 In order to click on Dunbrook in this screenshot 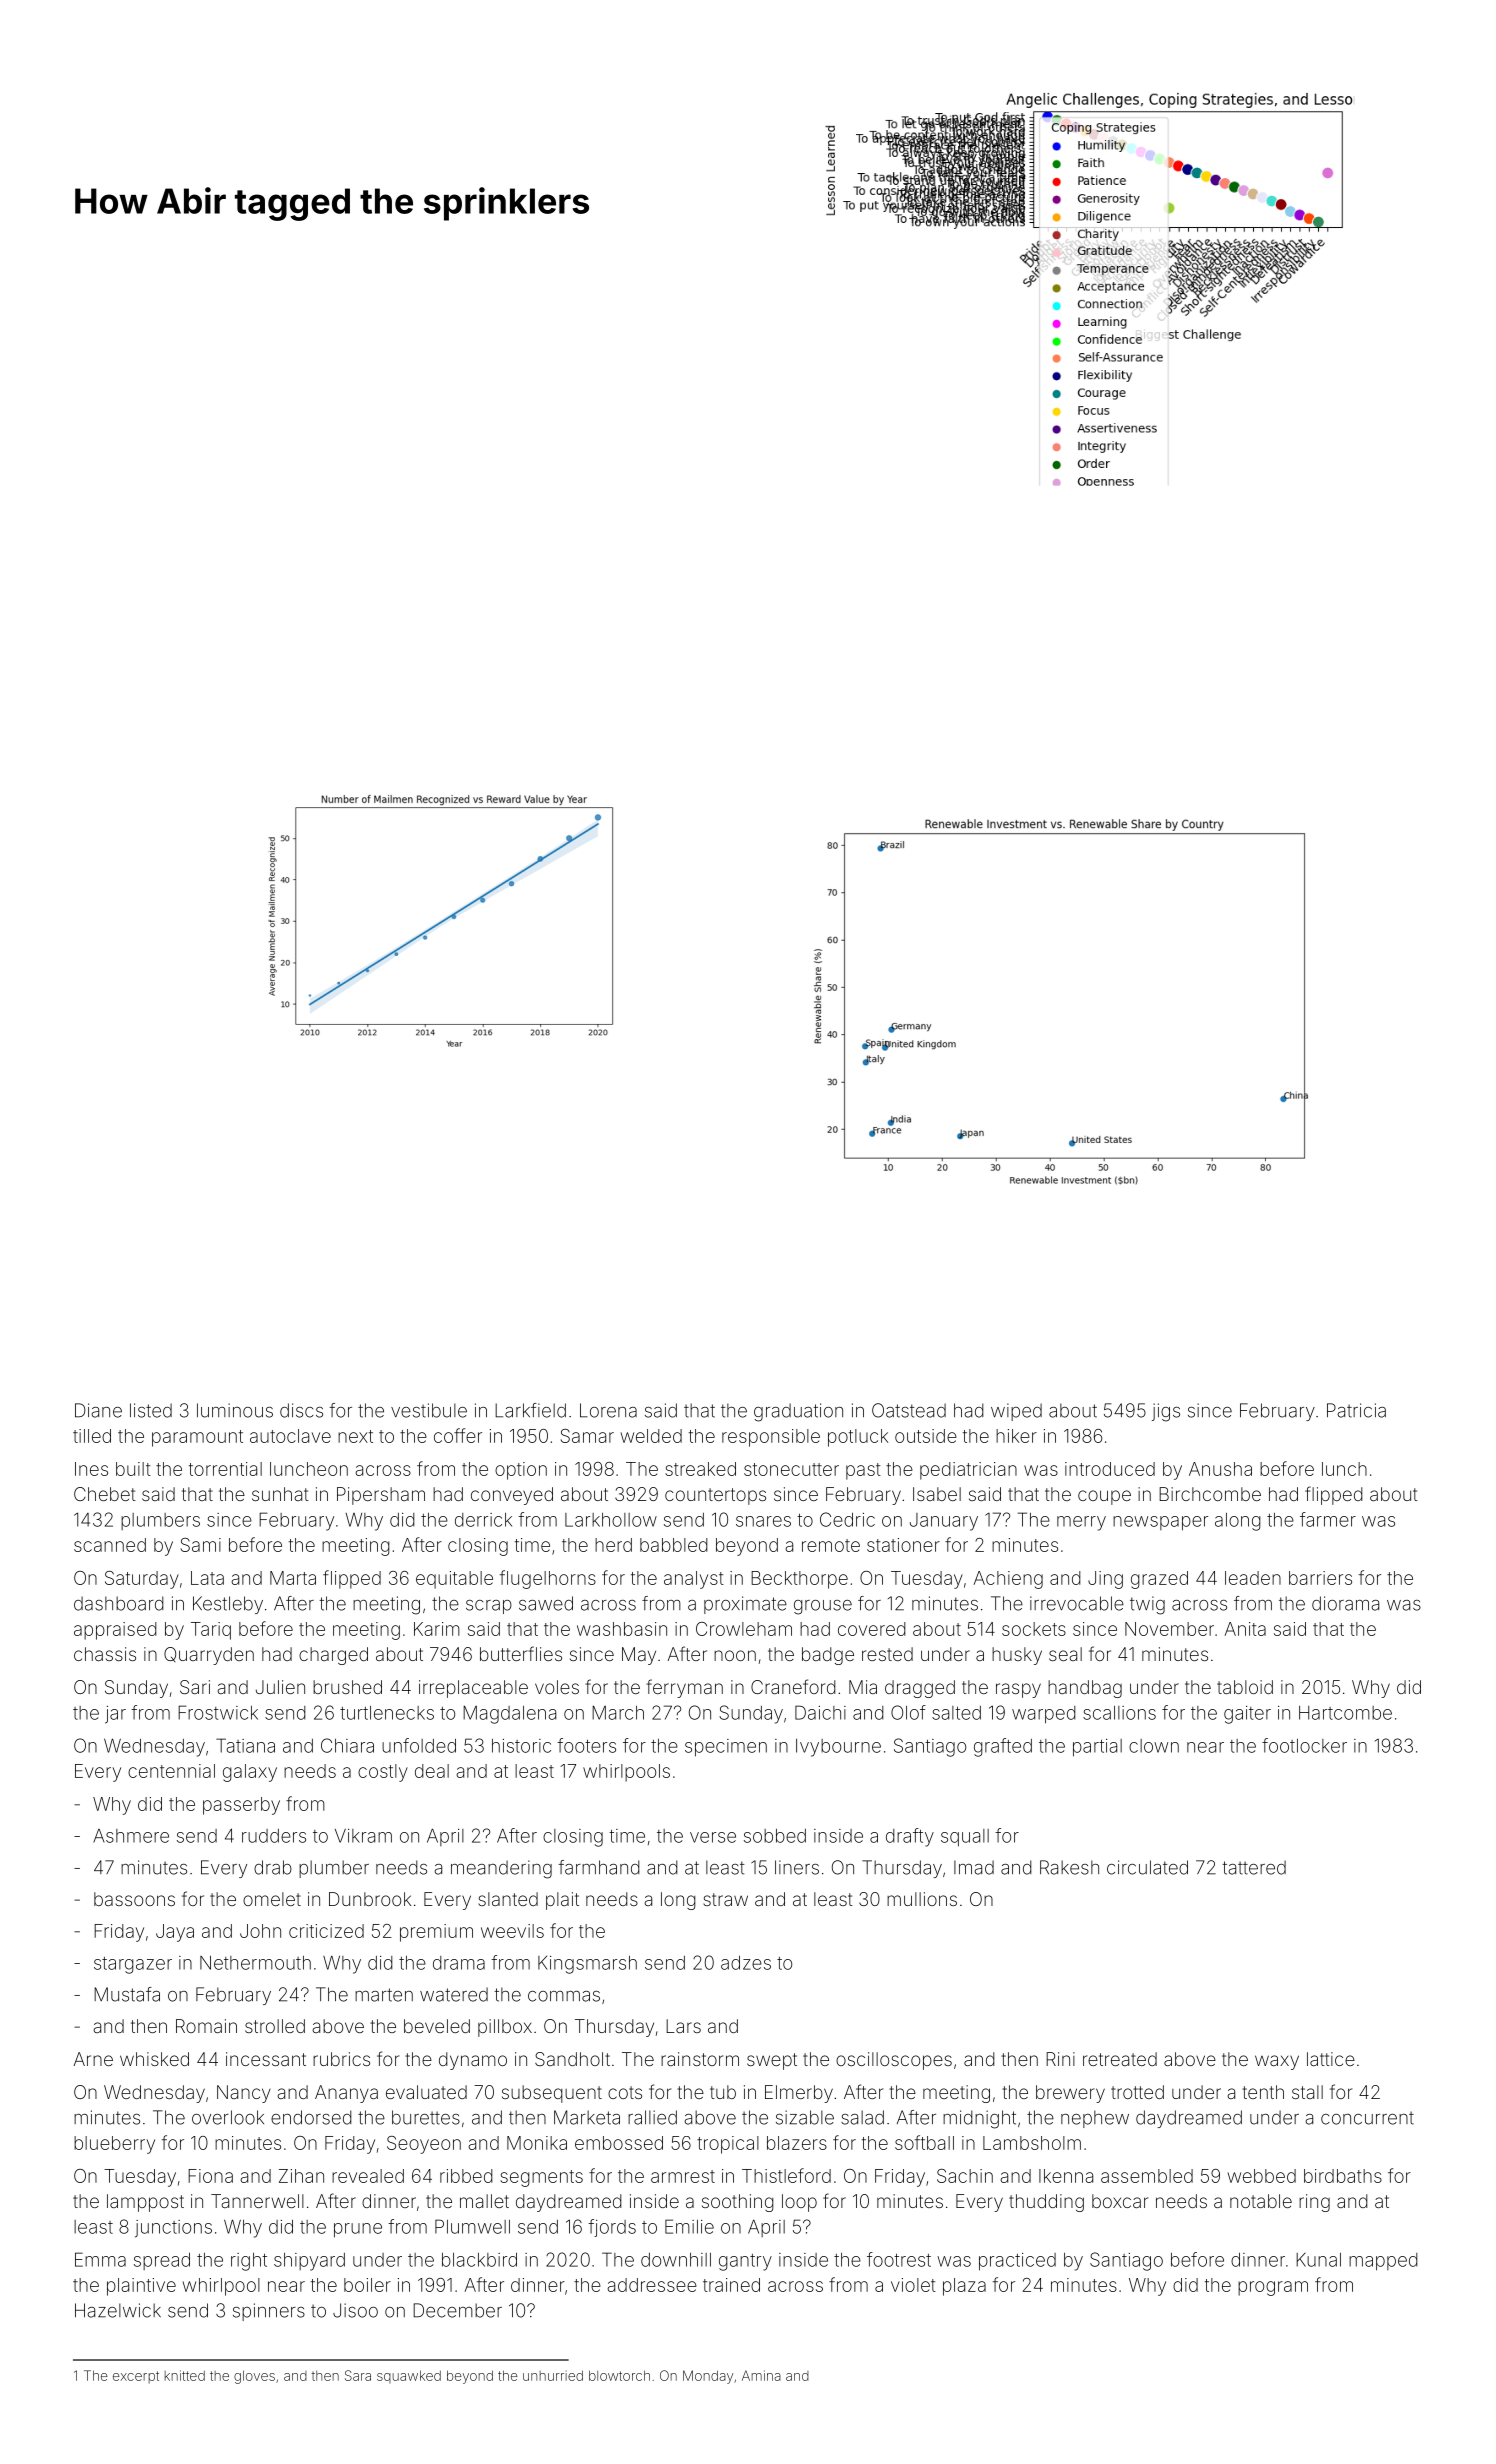, I will do `click(370, 1899)`.
